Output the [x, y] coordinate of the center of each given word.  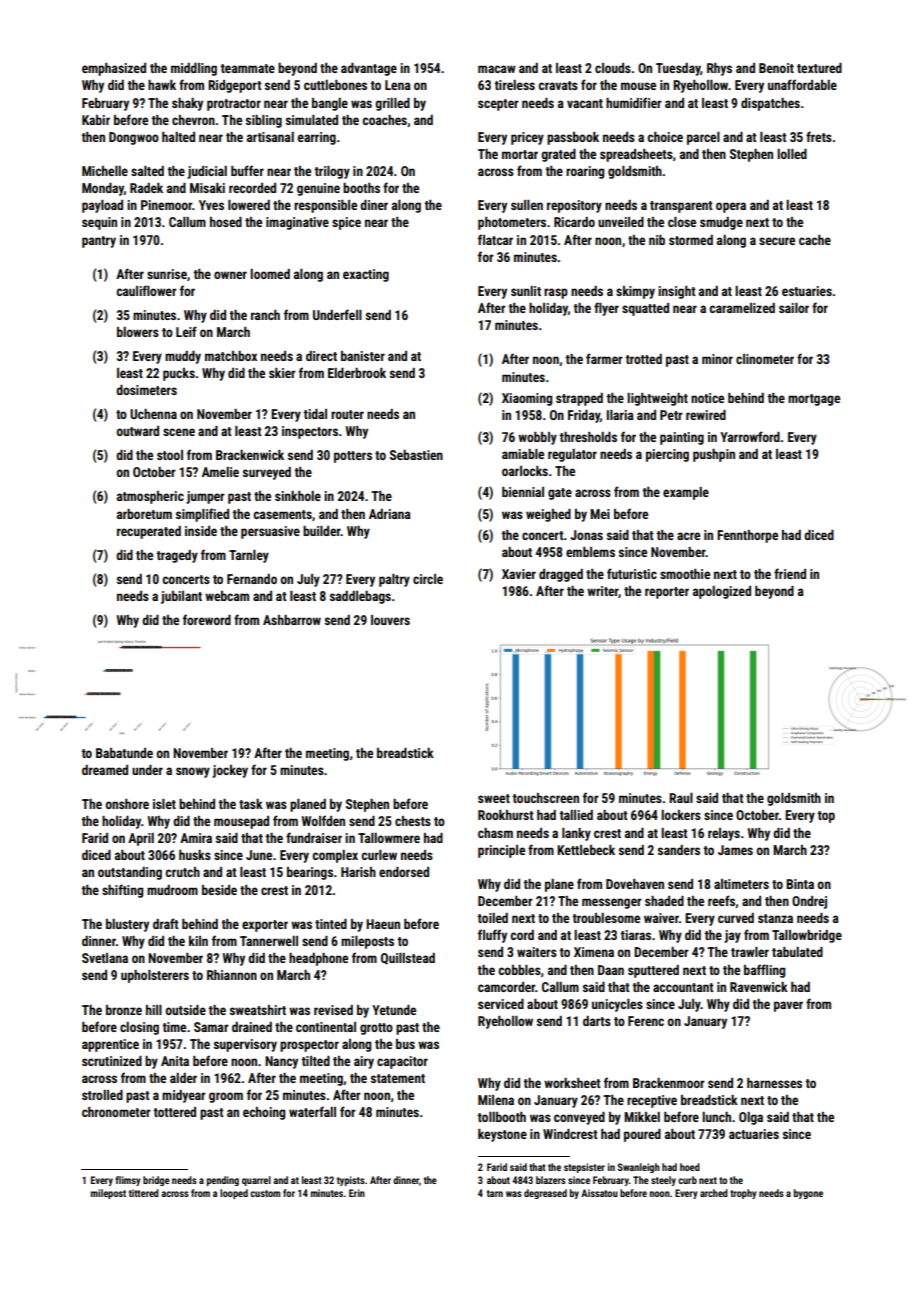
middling [194, 69]
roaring [585, 172]
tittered [144, 1193]
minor [717, 359]
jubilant [181, 597]
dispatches [770, 104]
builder [322, 531]
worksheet [572, 1083]
